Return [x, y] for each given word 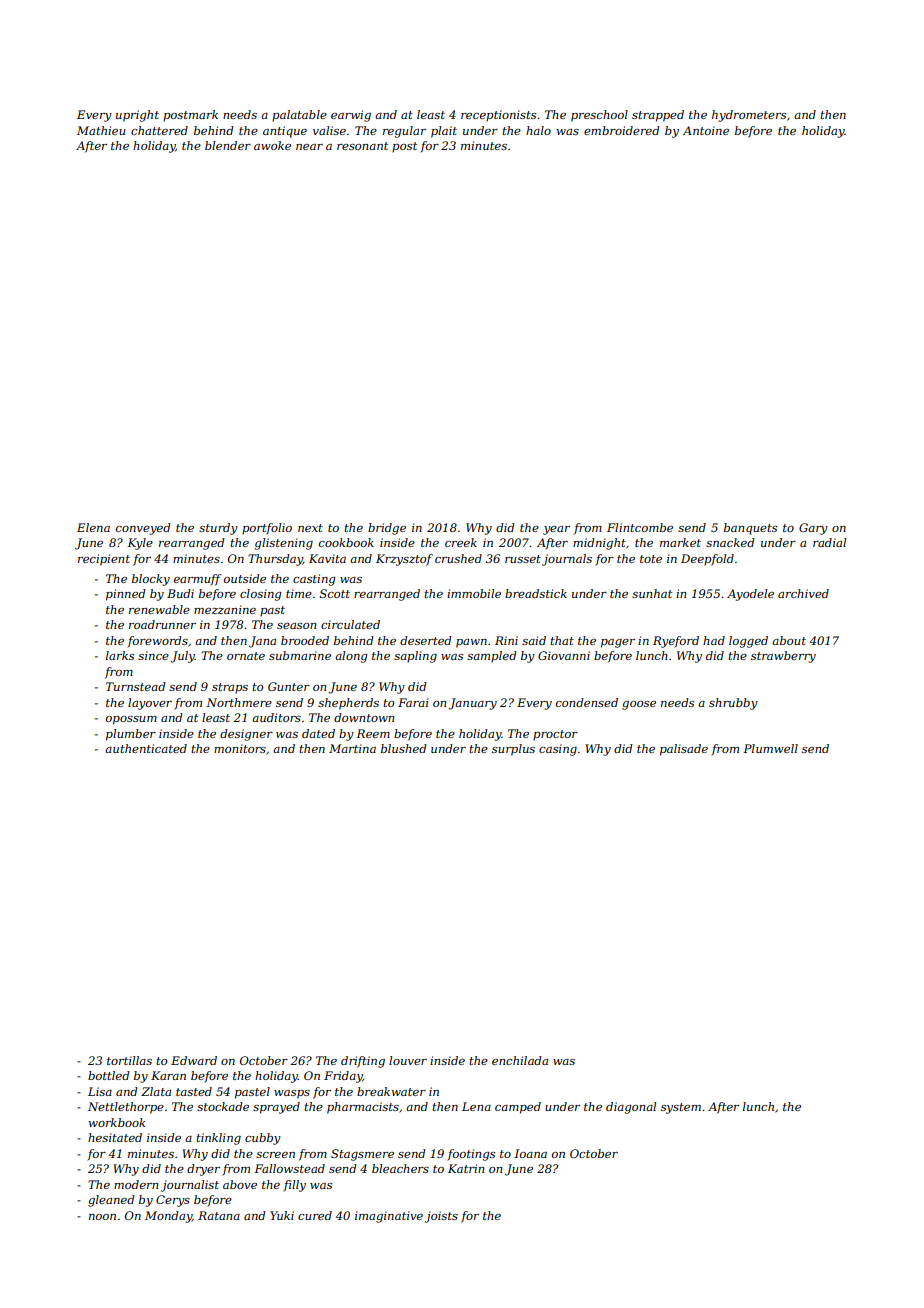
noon [102, 1217]
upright [137, 116]
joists [441, 1217]
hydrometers [749, 116]
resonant [362, 146]
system [681, 1108]
